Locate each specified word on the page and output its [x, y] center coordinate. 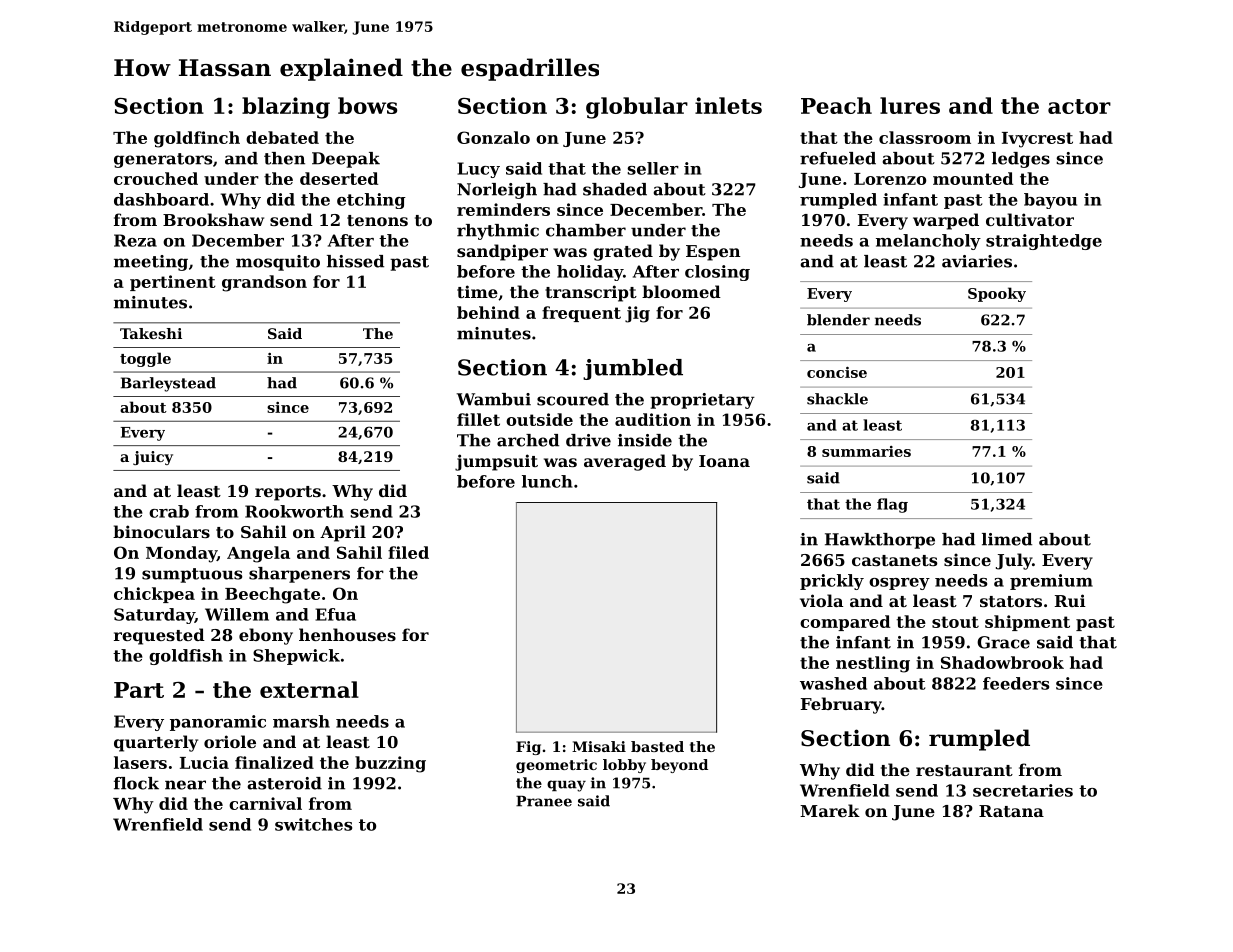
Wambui [493, 399]
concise [837, 372]
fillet [478, 419]
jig [637, 314]
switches [313, 824]
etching [371, 201]
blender [838, 320]
